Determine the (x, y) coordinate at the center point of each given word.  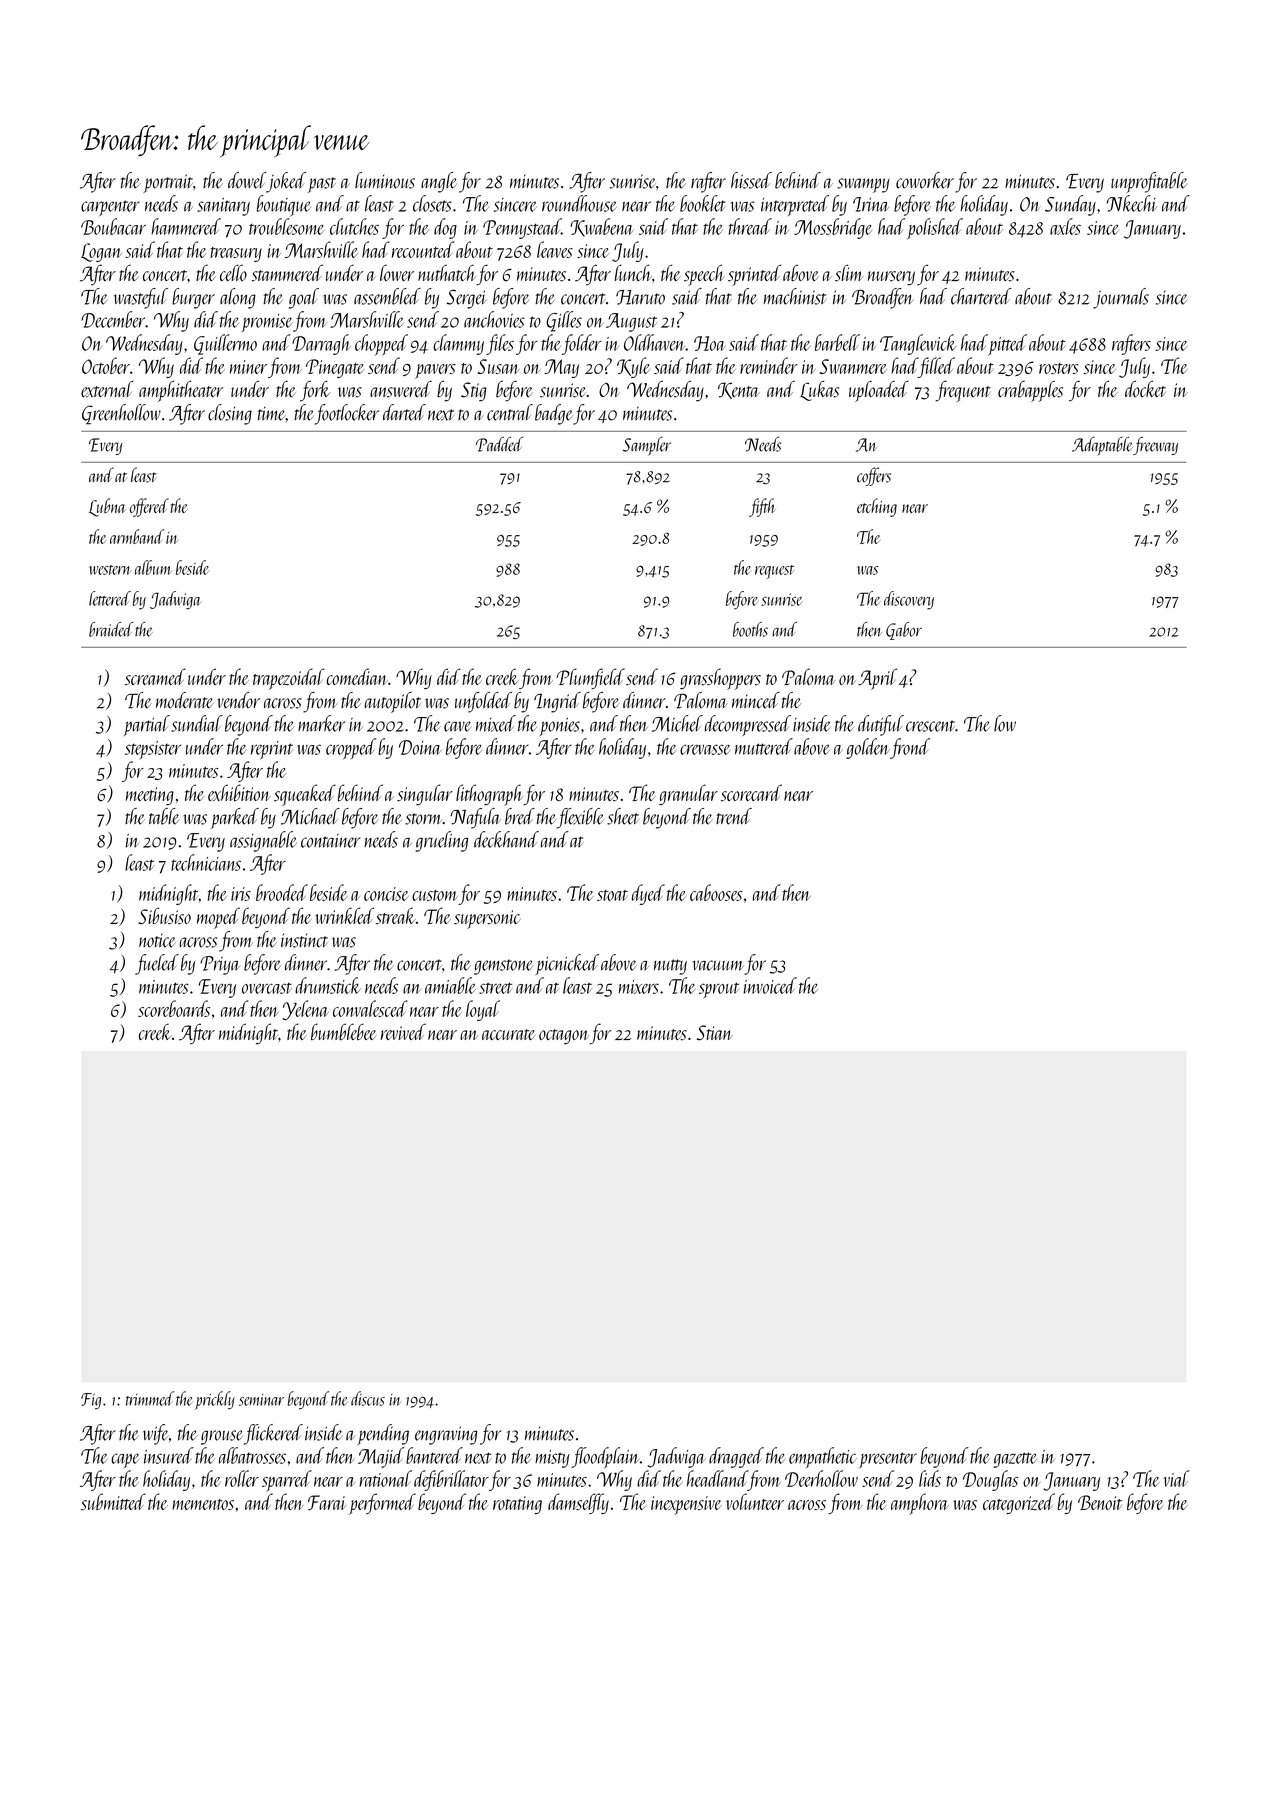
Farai (327, 1502)
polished (935, 229)
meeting (150, 796)
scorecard (751, 792)
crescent (930, 726)
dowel (247, 180)
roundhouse (579, 203)
